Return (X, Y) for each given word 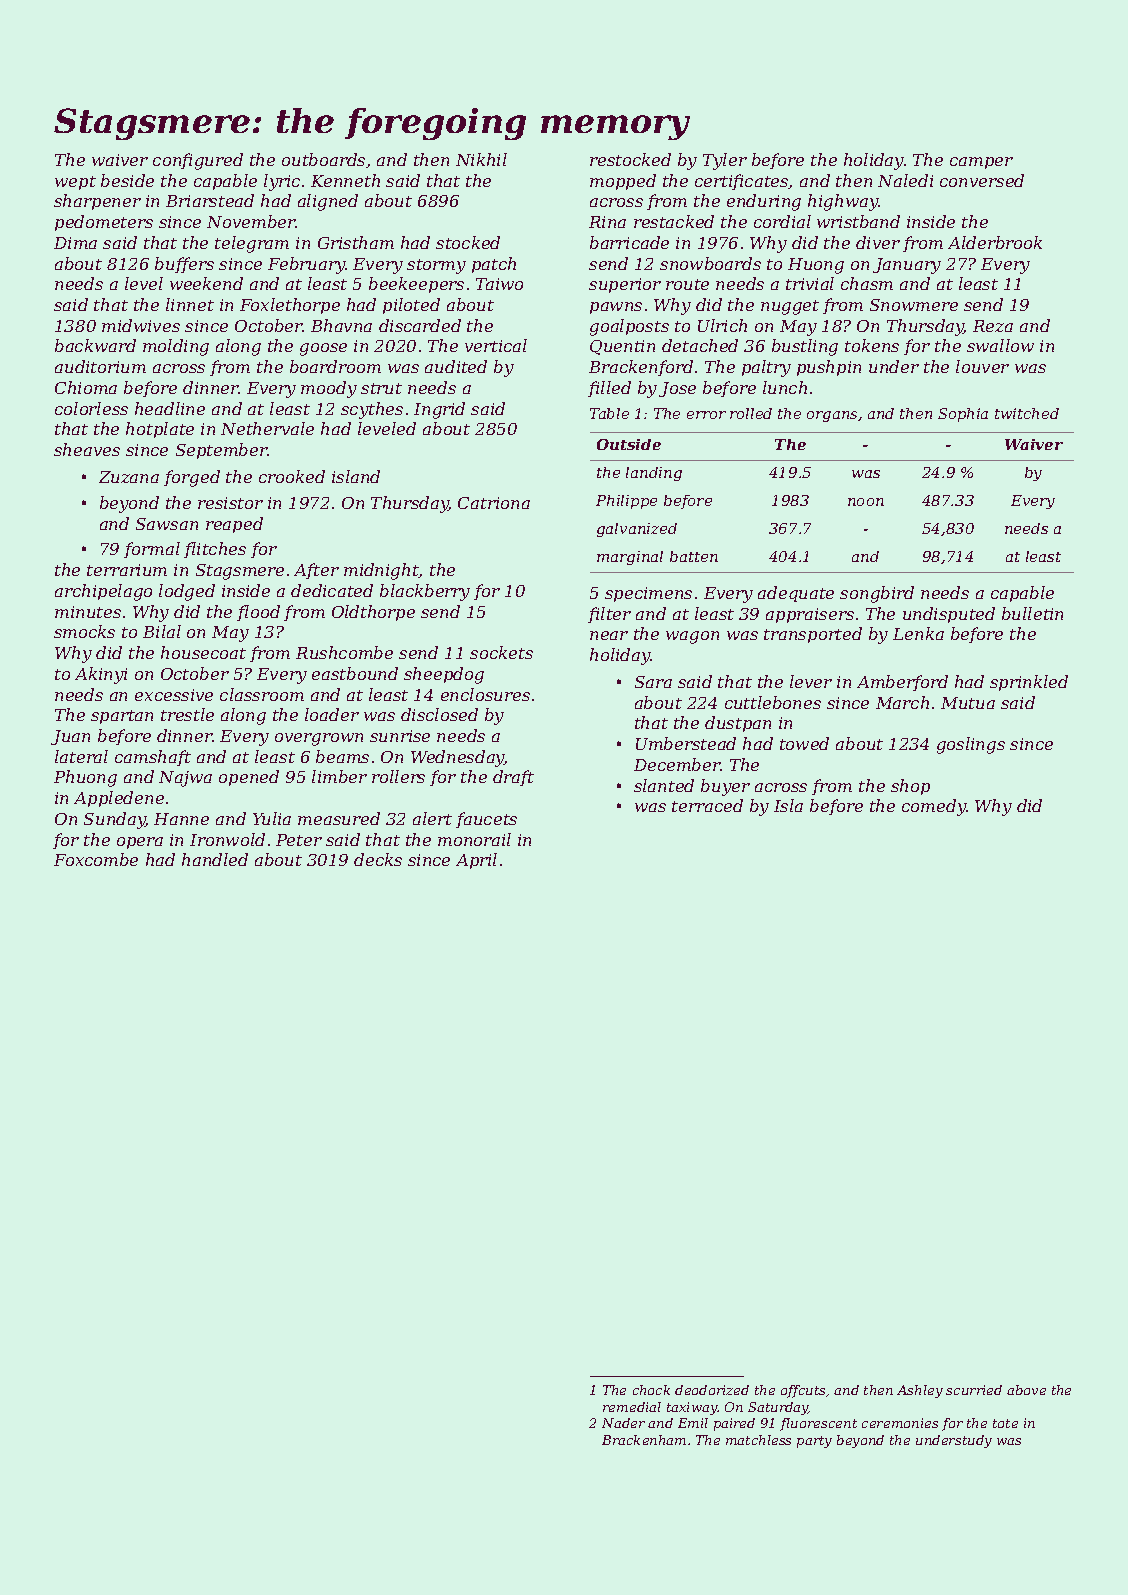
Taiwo (499, 284)
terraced (707, 805)
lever (811, 681)
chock (651, 1390)
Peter (299, 840)
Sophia (963, 415)
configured (198, 161)
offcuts (803, 1391)
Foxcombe (96, 859)
